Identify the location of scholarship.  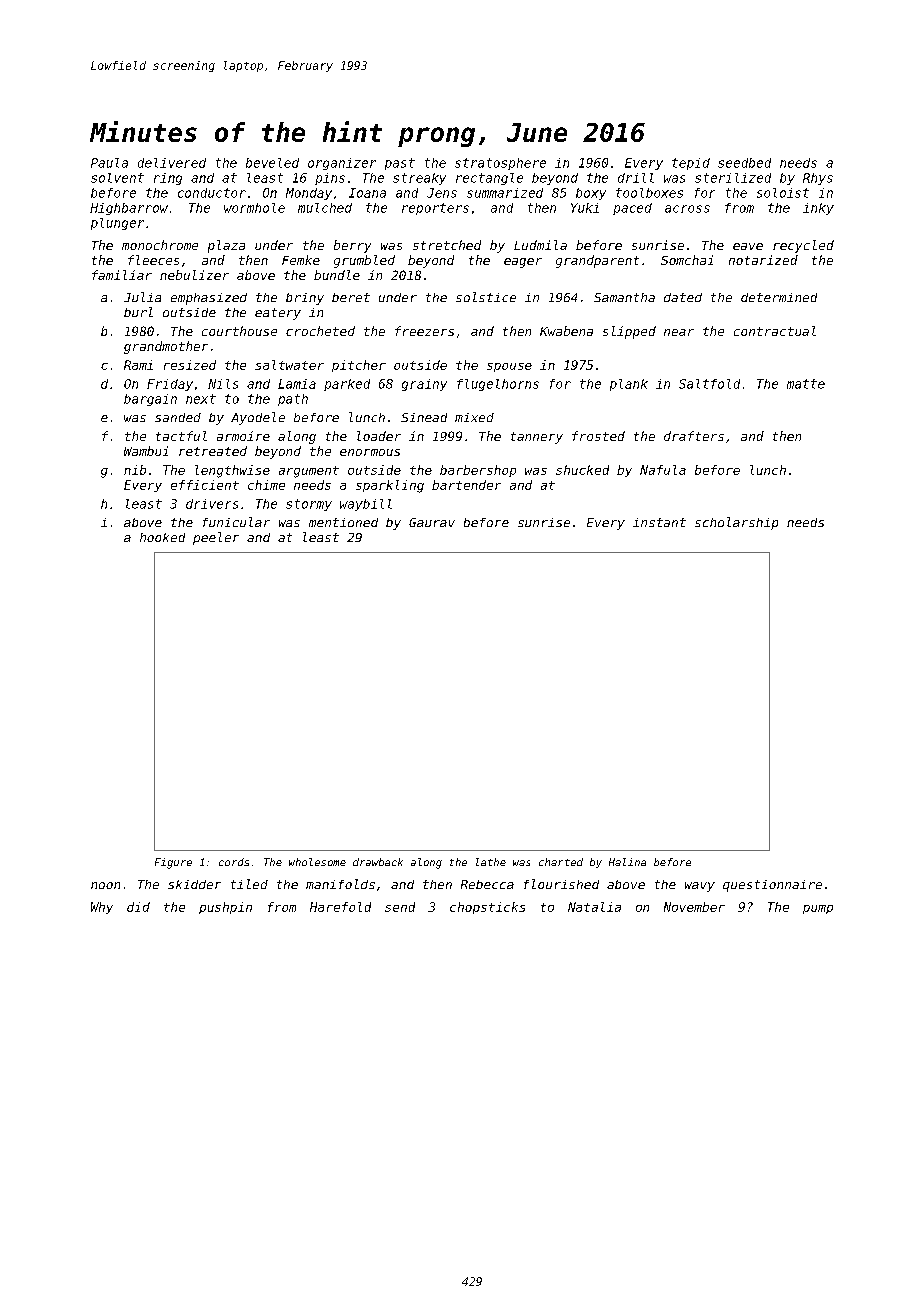
(736, 523).
